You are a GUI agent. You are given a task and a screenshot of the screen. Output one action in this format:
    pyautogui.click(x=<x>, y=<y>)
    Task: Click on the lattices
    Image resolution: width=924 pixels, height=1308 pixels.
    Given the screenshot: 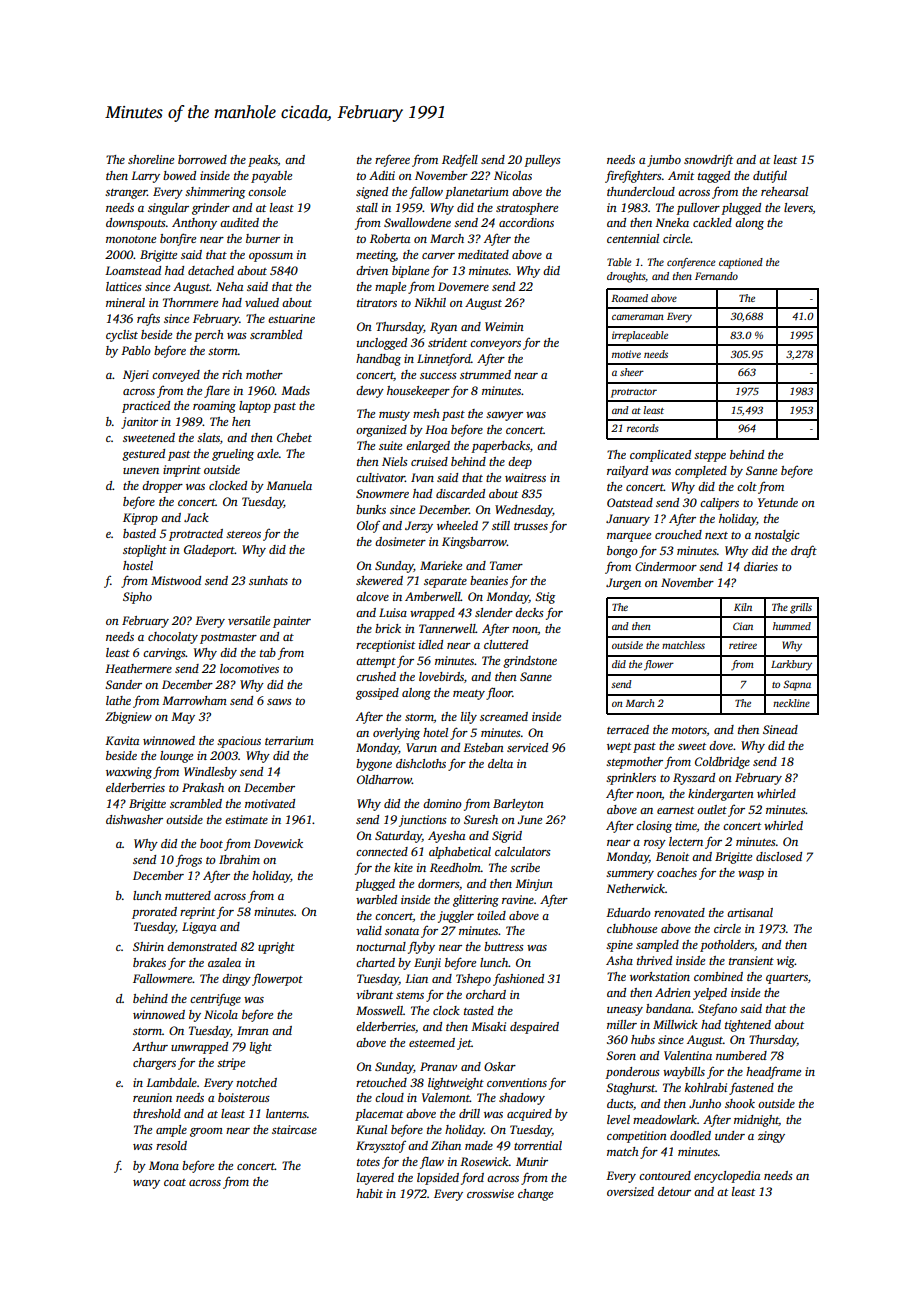 What is the action you would take?
    pyautogui.click(x=124, y=286)
